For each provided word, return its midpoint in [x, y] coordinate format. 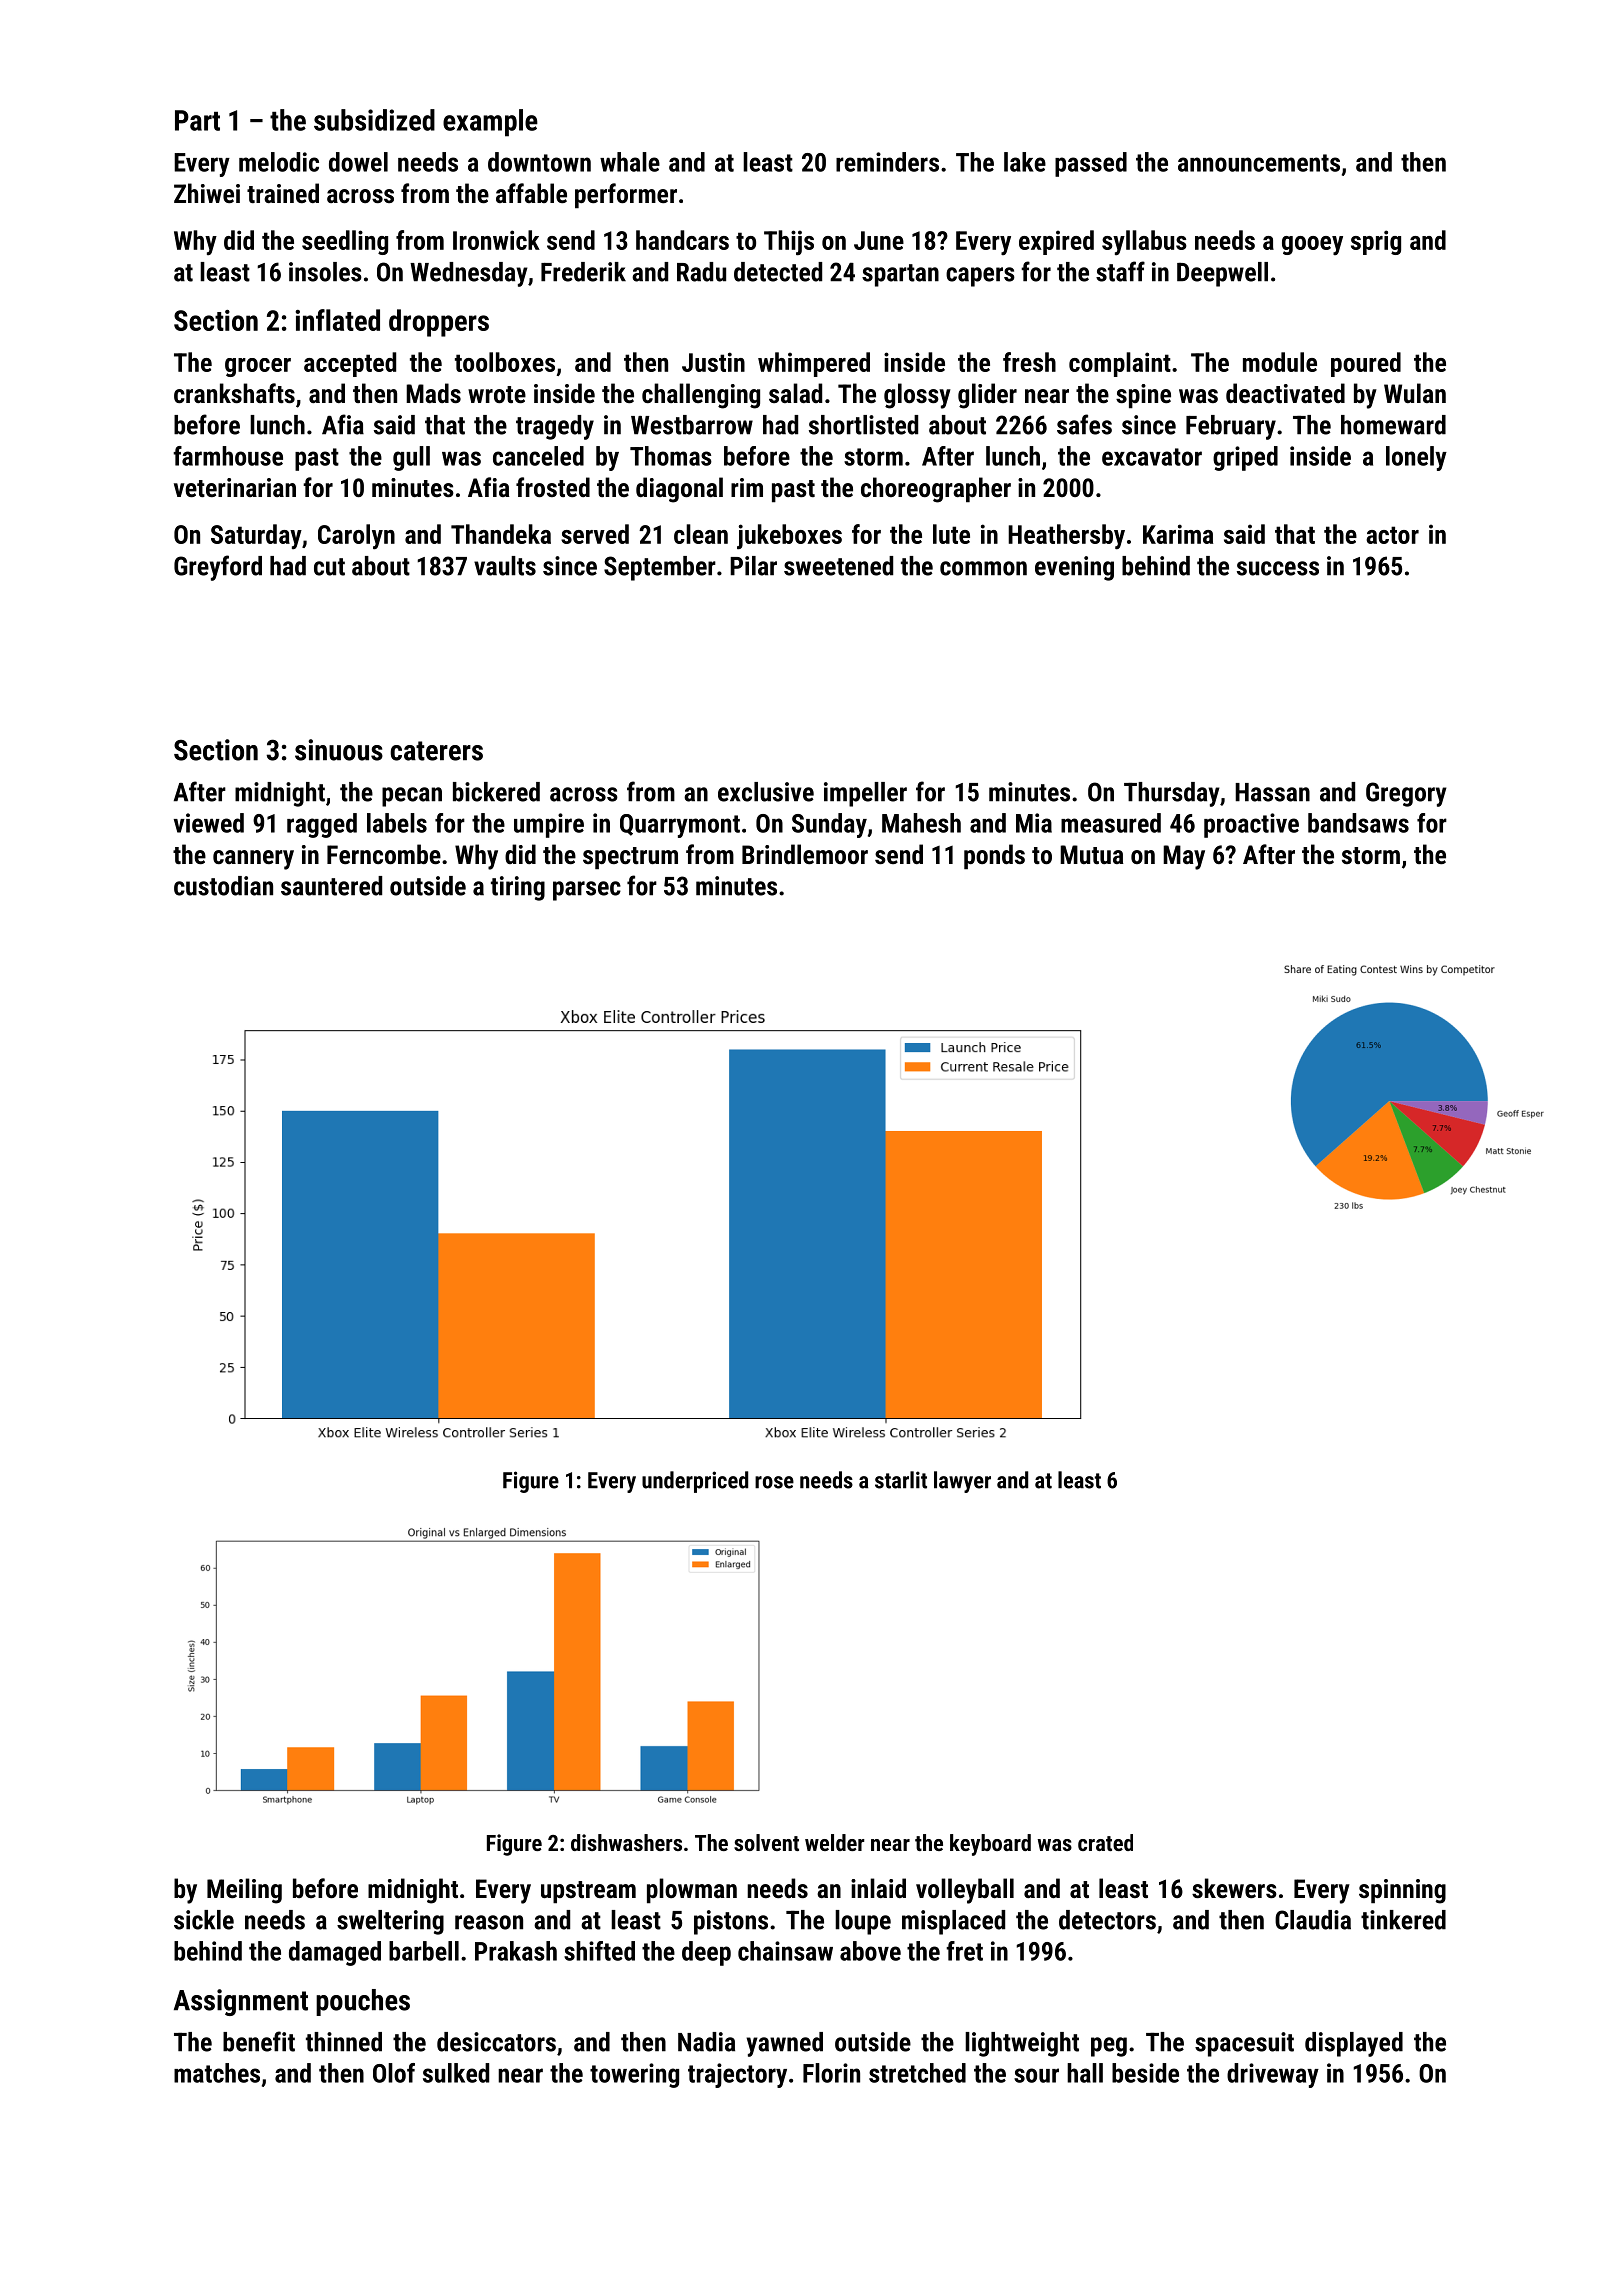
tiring [518, 888]
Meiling [244, 1891]
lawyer [962, 1482]
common [983, 568]
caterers [436, 751]
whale [630, 162]
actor [1392, 535]
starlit [901, 1480]
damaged [335, 1953]
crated [1105, 1842]
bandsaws [1358, 823]
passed [1091, 164]
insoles [325, 272]
